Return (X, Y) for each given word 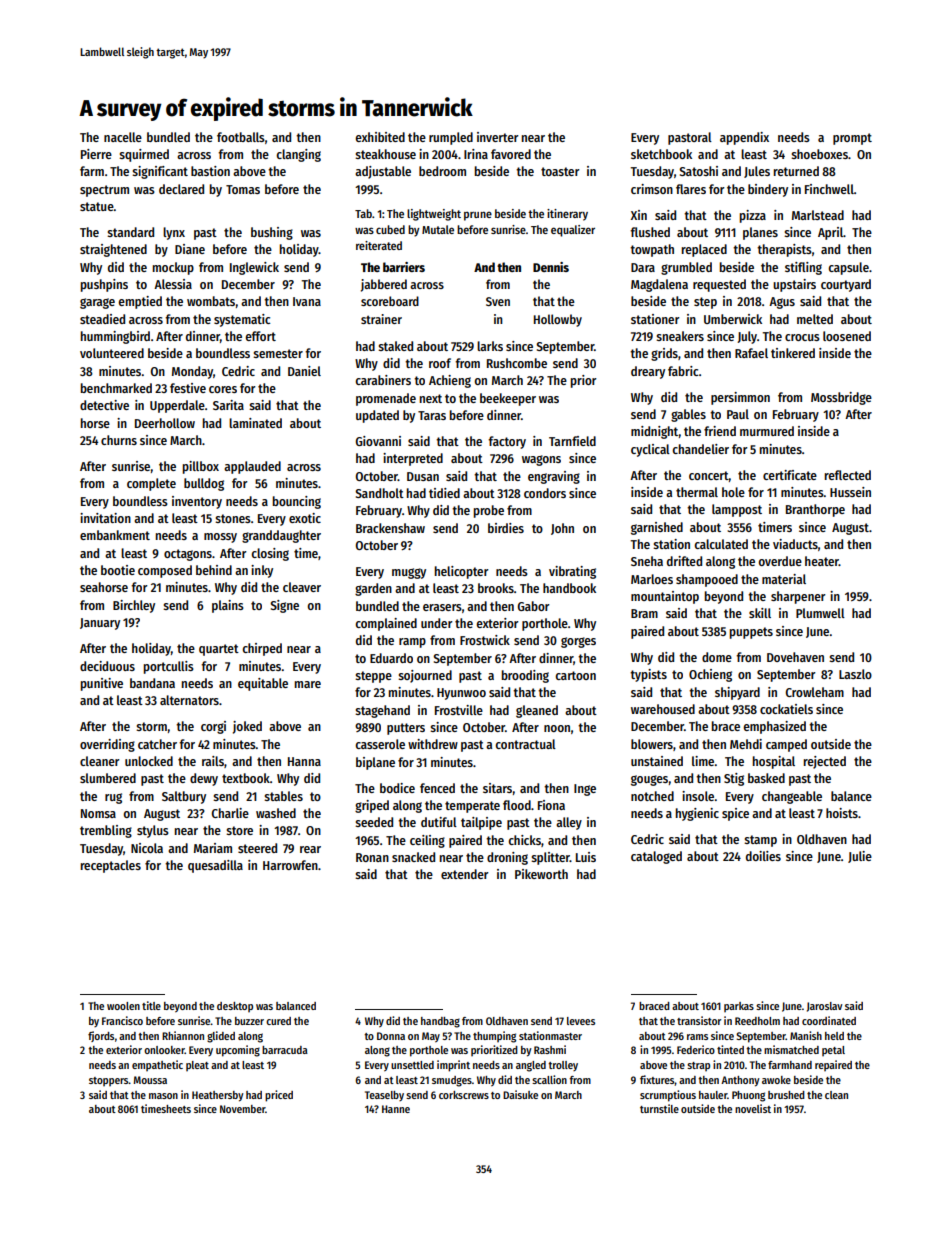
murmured (767, 431)
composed (165, 571)
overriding (107, 745)
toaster (560, 171)
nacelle (123, 137)
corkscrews (464, 1095)
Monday (192, 372)
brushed (786, 1095)
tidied (444, 493)
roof (440, 363)
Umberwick (733, 319)
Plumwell (820, 613)
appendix (744, 138)
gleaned (537, 711)
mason (163, 1096)
